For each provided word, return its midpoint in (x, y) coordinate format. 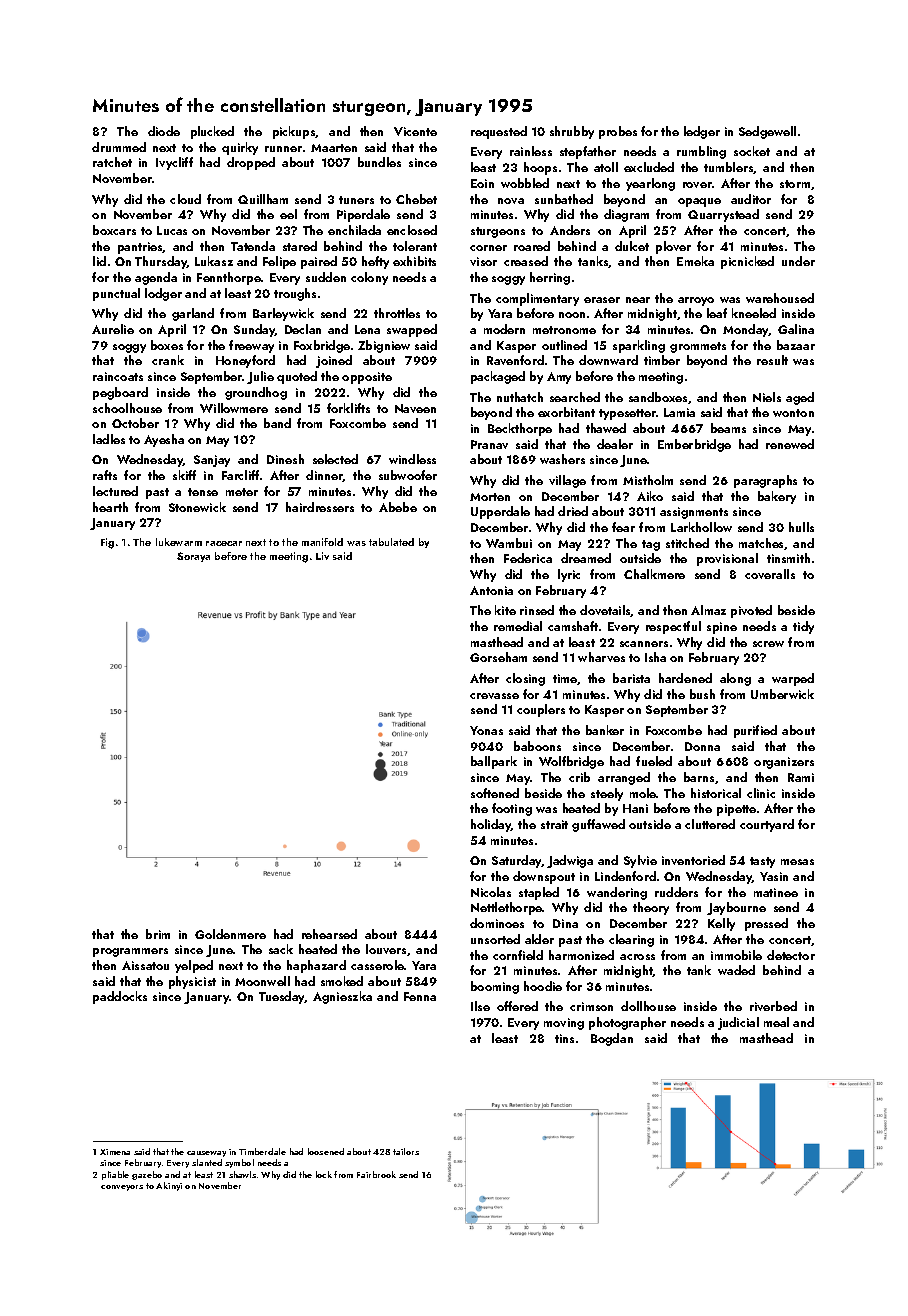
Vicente (415, 131)
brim (158, 934)
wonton (793, 413)
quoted (297, 377)
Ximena (115, 1152)
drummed (119, 147)
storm (795, 184)
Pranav (489, 444)
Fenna (420, 996)
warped (793, 679)
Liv (322, 556)
